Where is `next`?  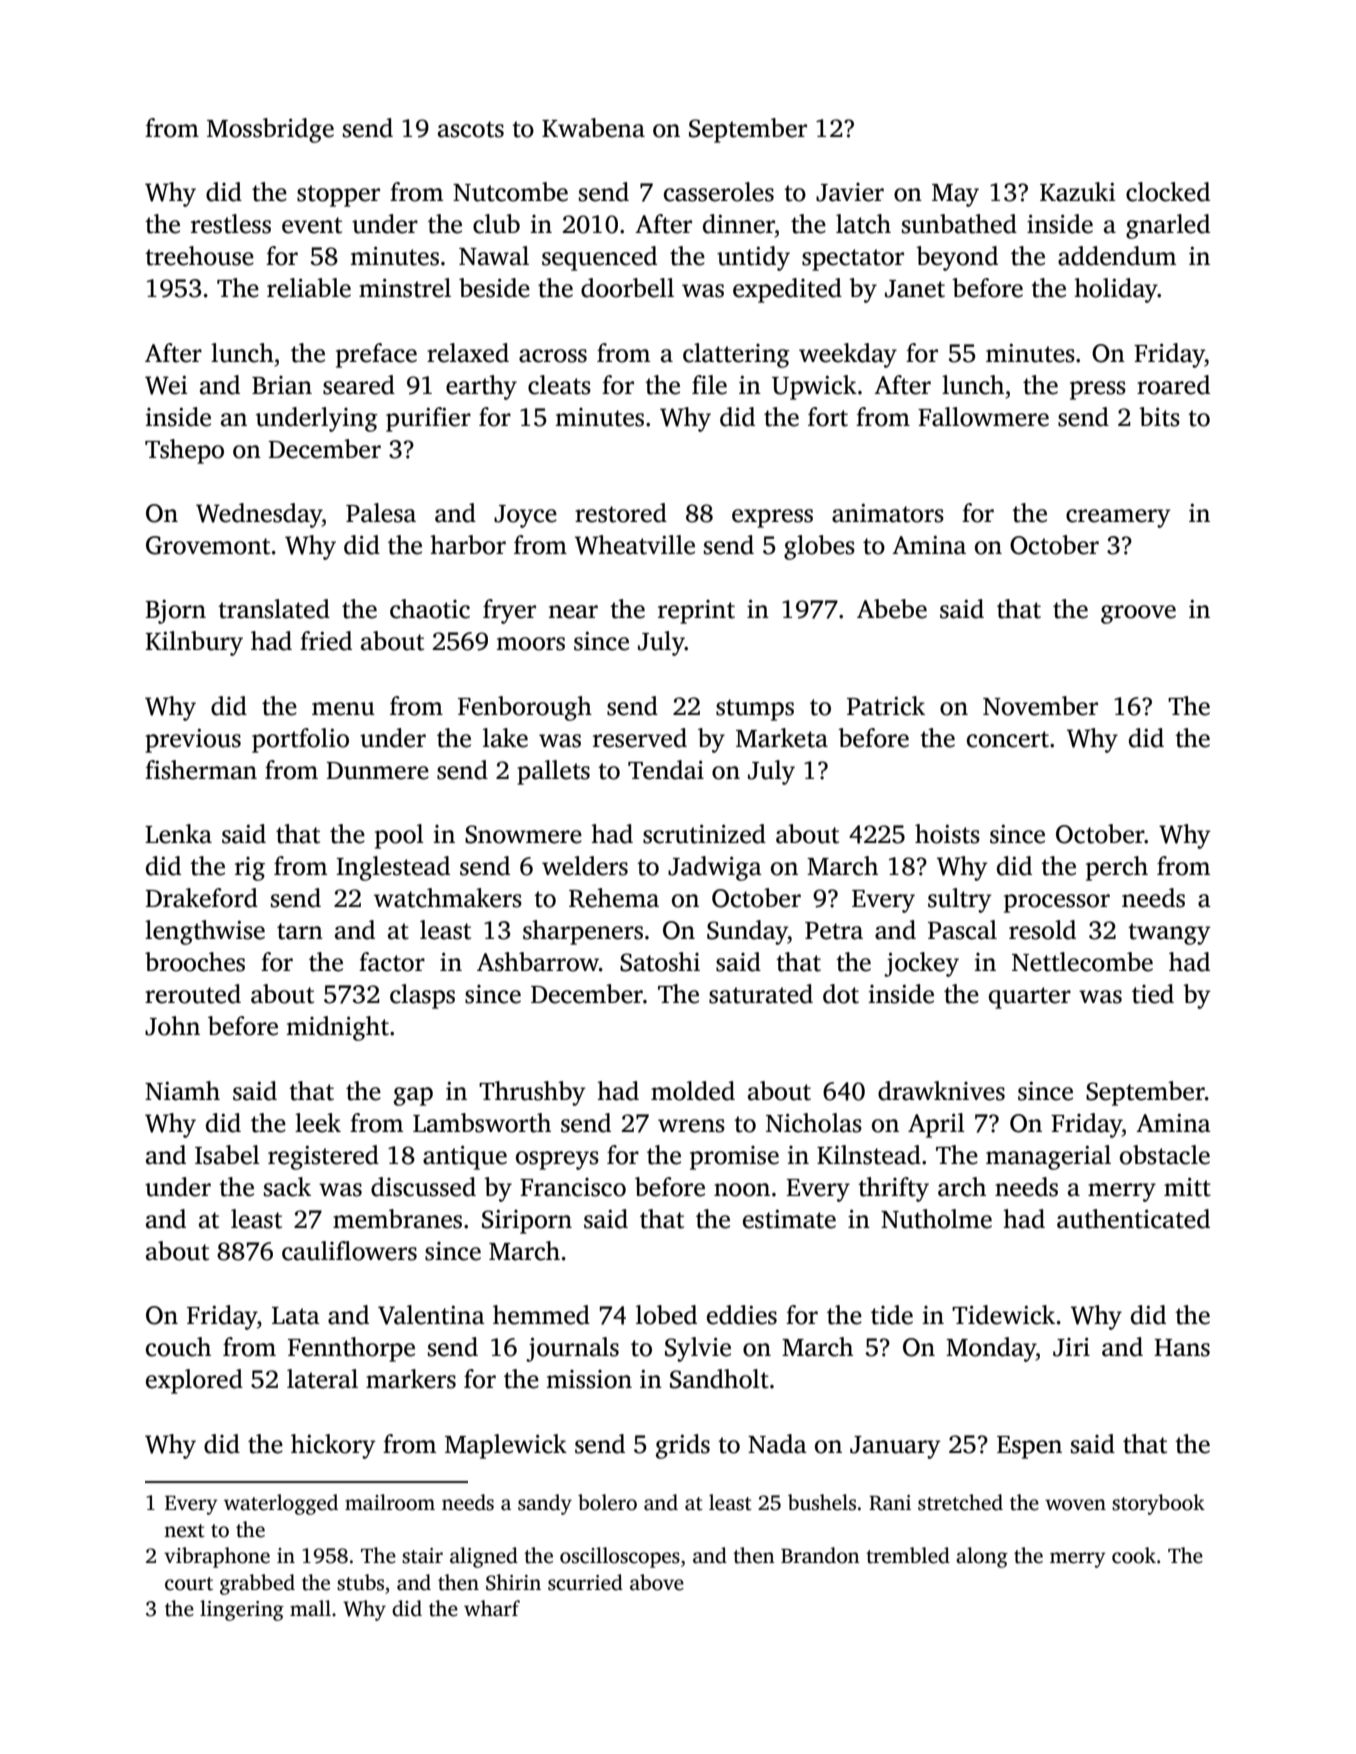 next is located at coordinates (184, 1531).
